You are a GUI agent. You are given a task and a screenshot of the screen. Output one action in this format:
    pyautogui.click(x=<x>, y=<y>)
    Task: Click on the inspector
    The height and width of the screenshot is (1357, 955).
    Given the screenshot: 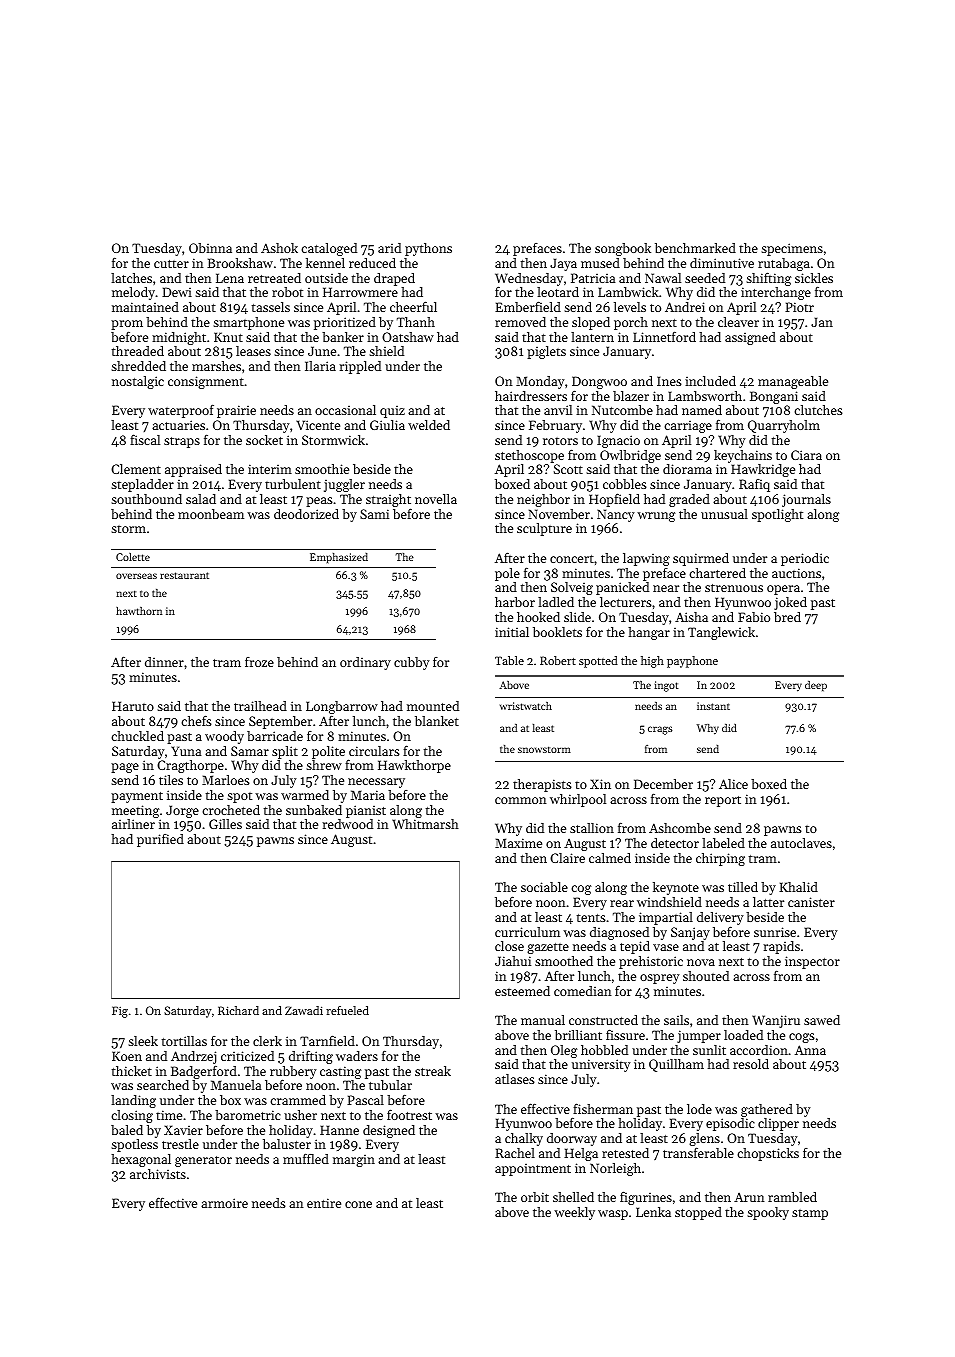 What is the action you would take?
    pyautogui.click(x=812, y=962)
